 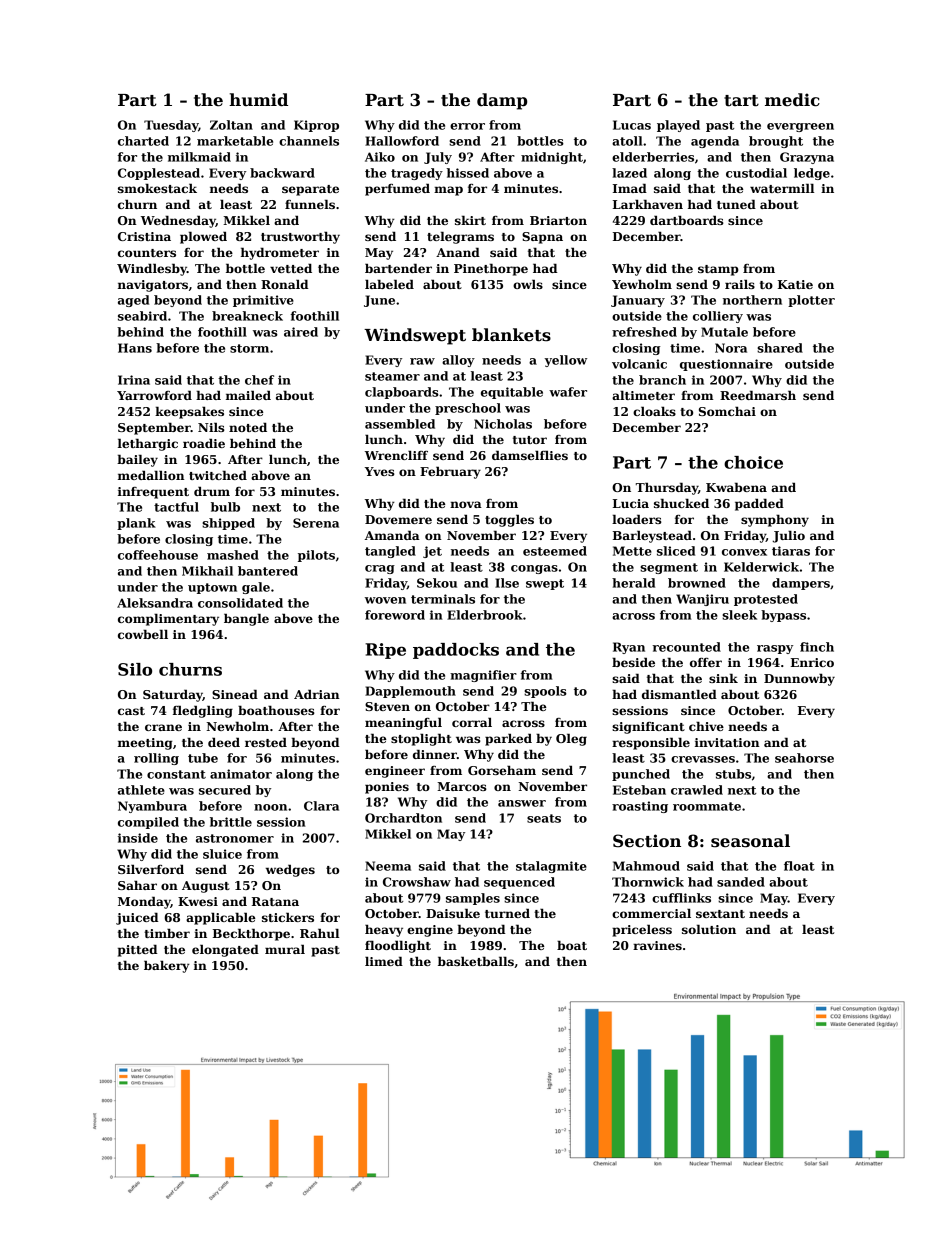 What do you see at coordinates (715, 142) in the screenshot?
I see `agenda` at bounding box center [715, 142].
